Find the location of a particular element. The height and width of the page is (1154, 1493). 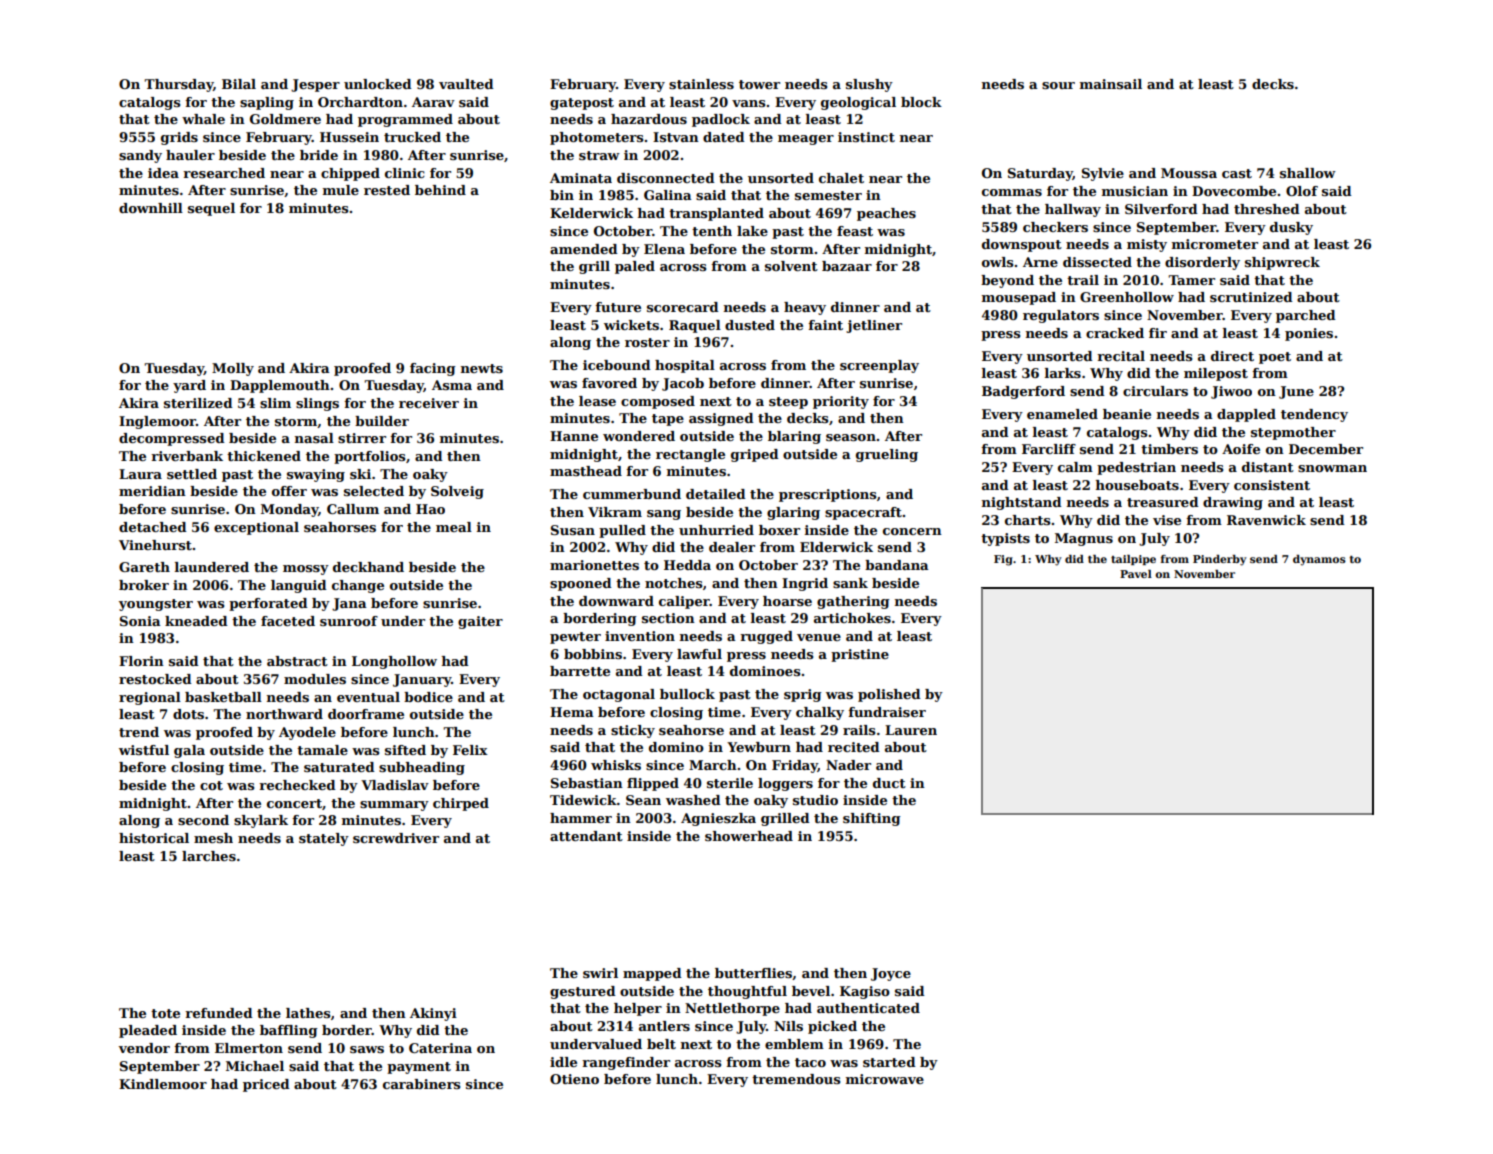

mainsail is located at coordinates (1111, 84).
